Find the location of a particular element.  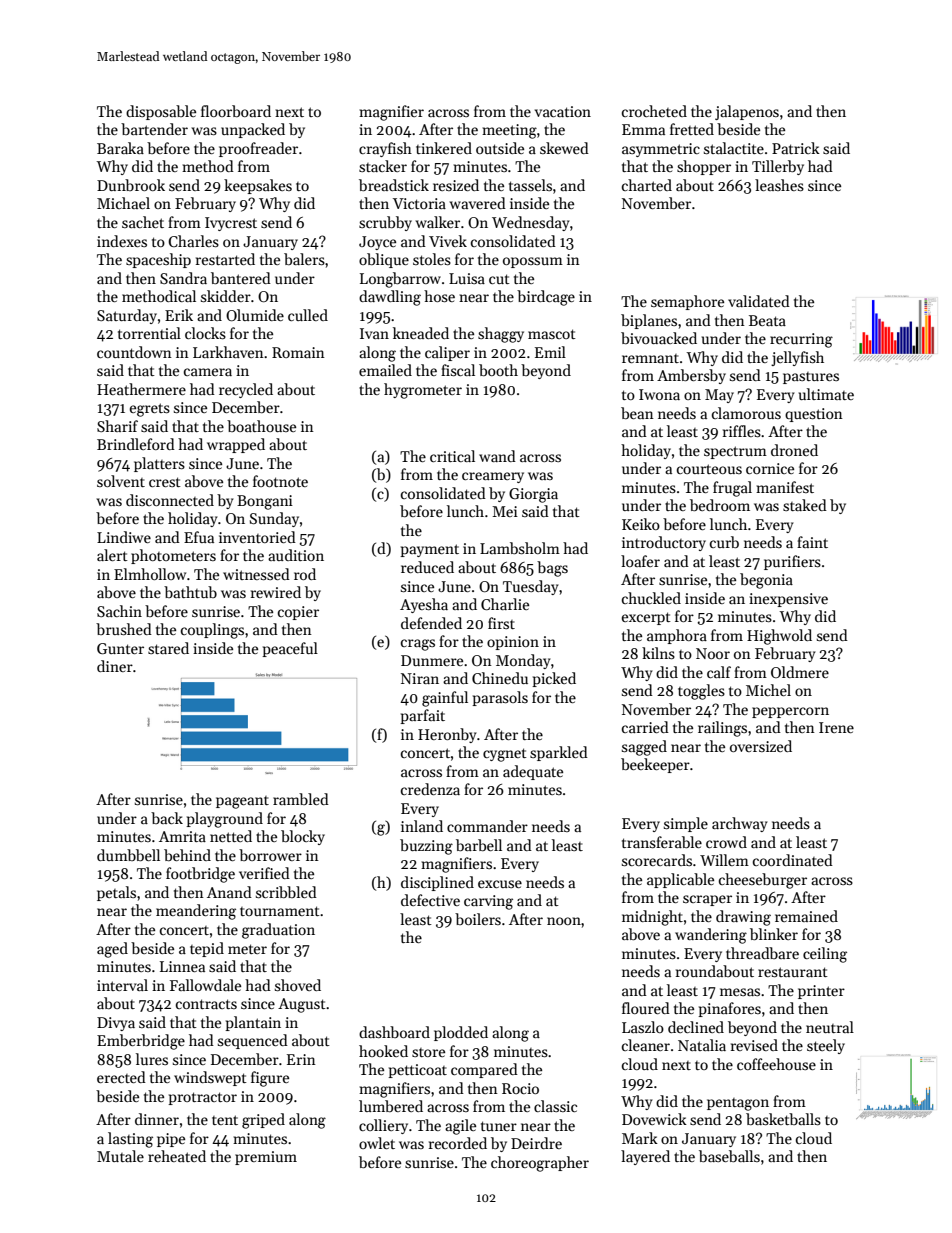

crayfish is located at coordinates (385, 149).
